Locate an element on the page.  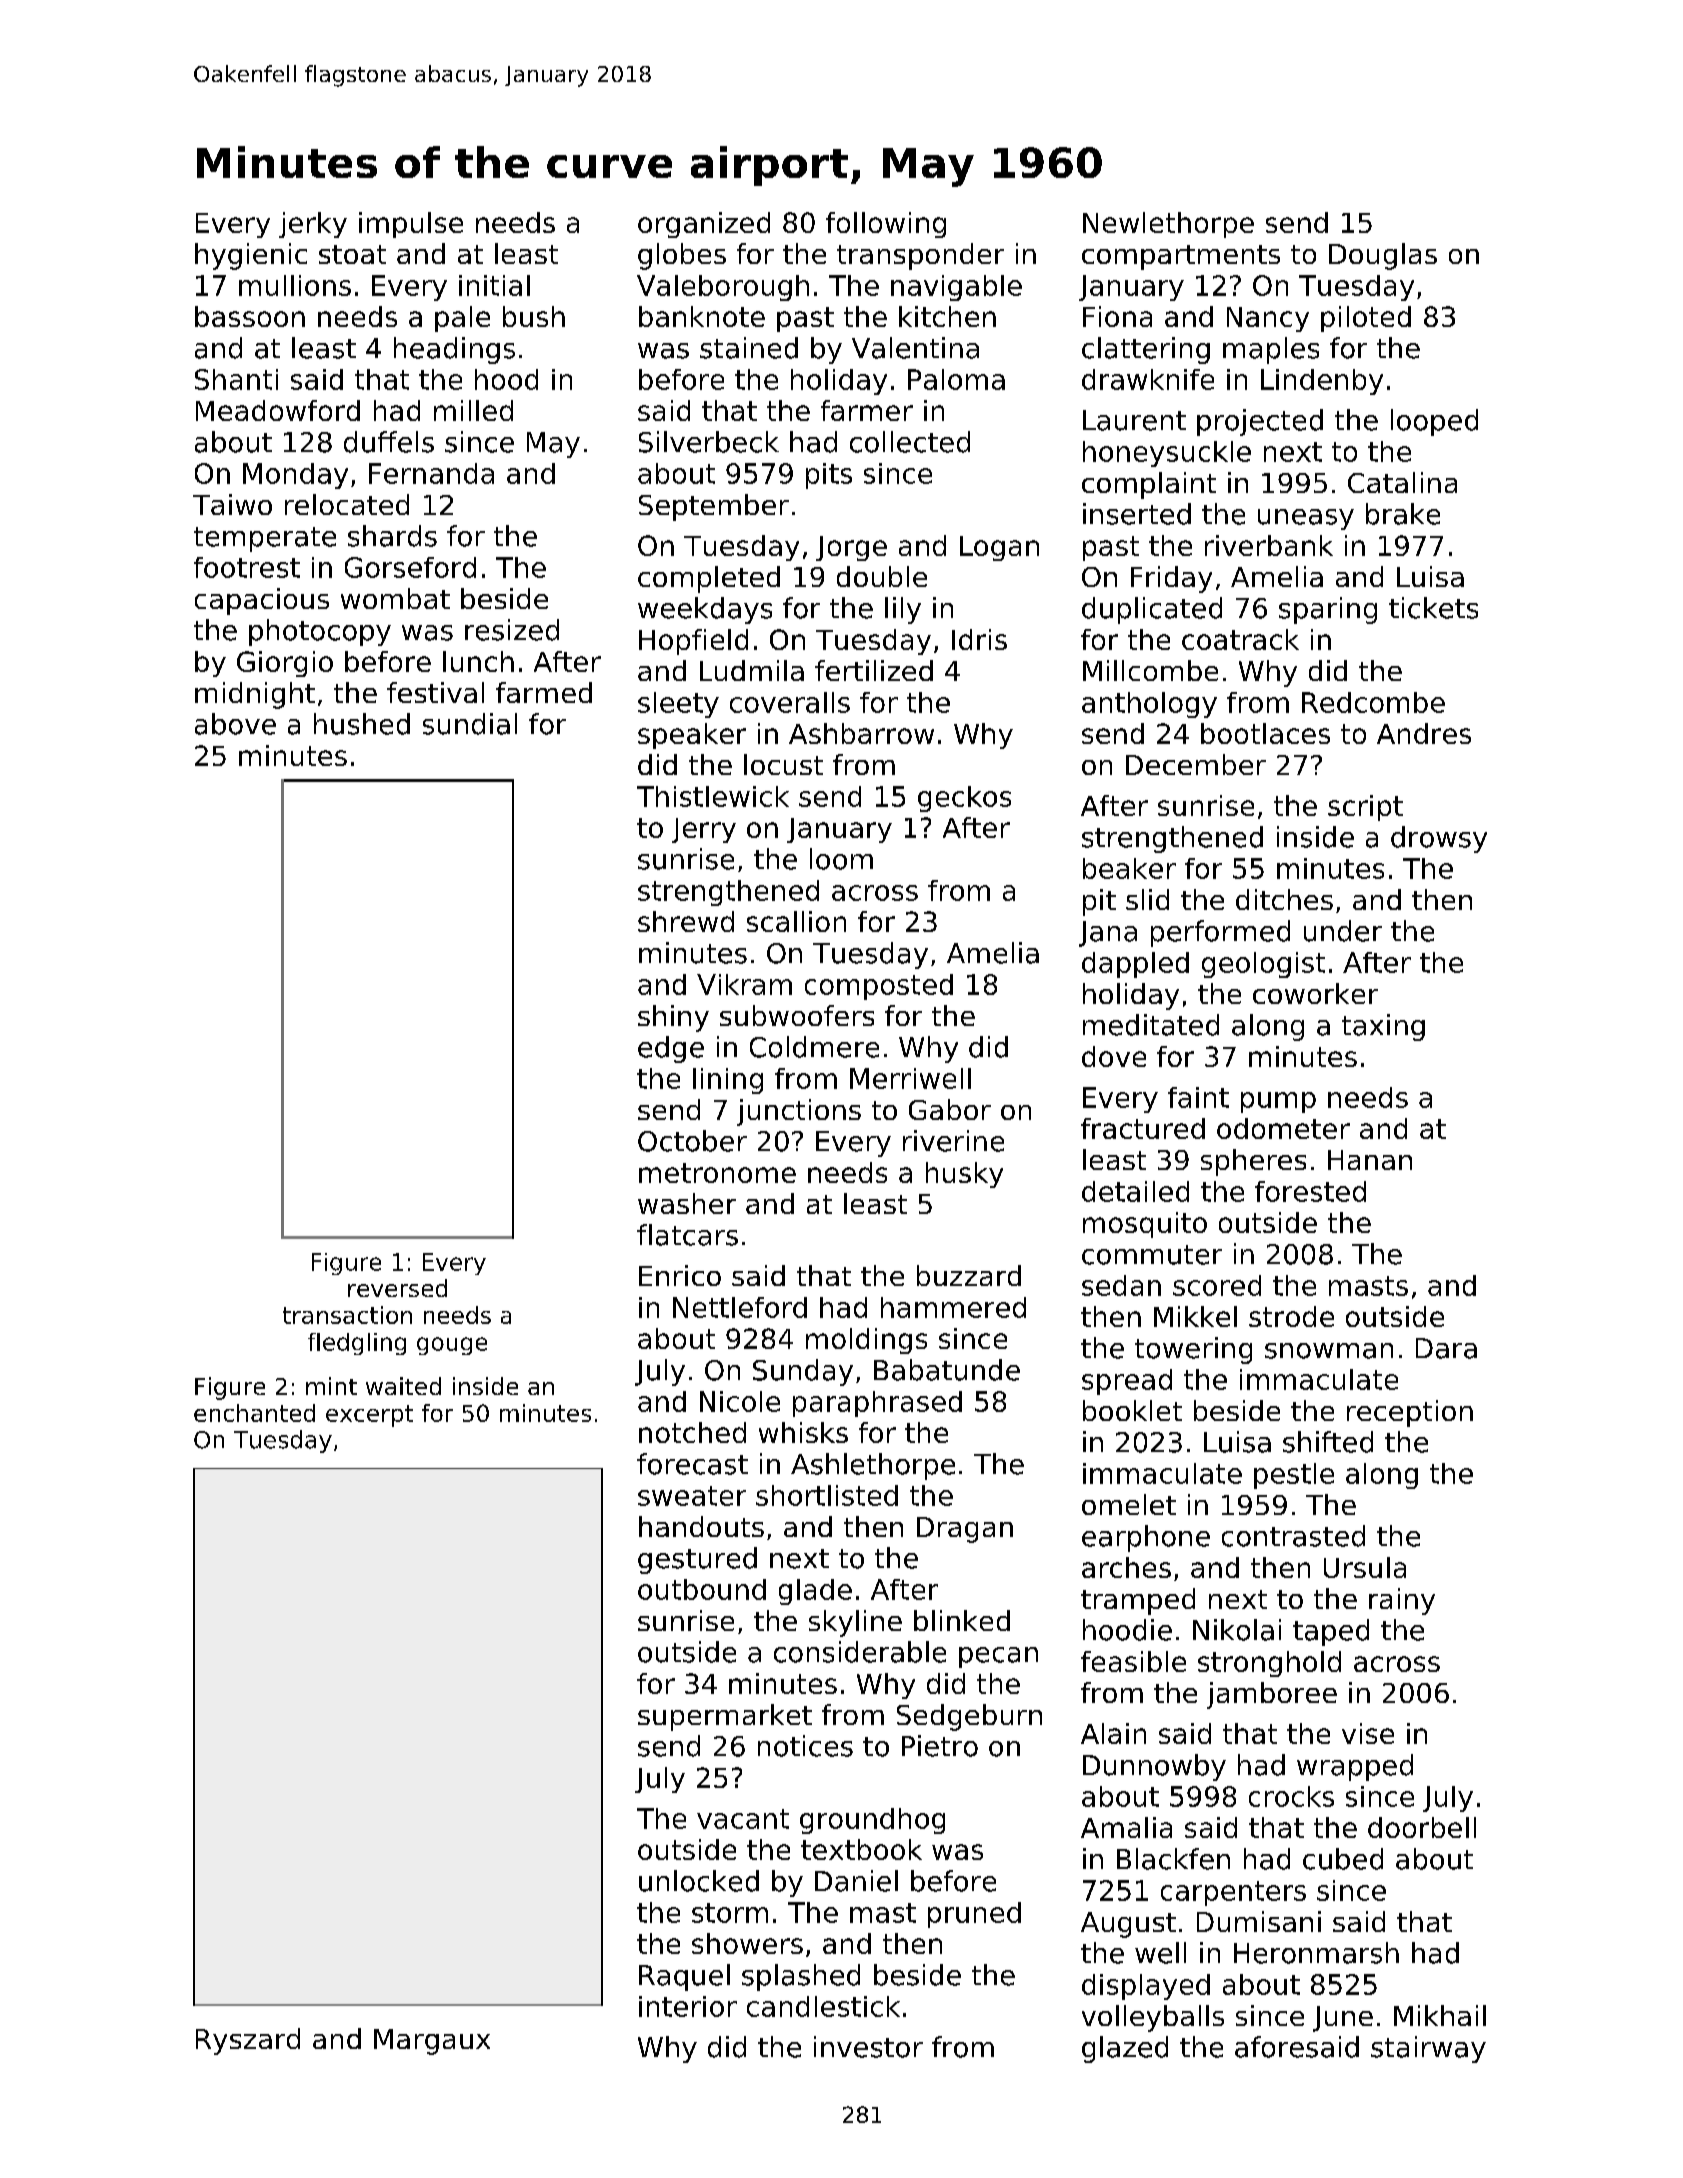
following is located at coordinates (886, 225).
